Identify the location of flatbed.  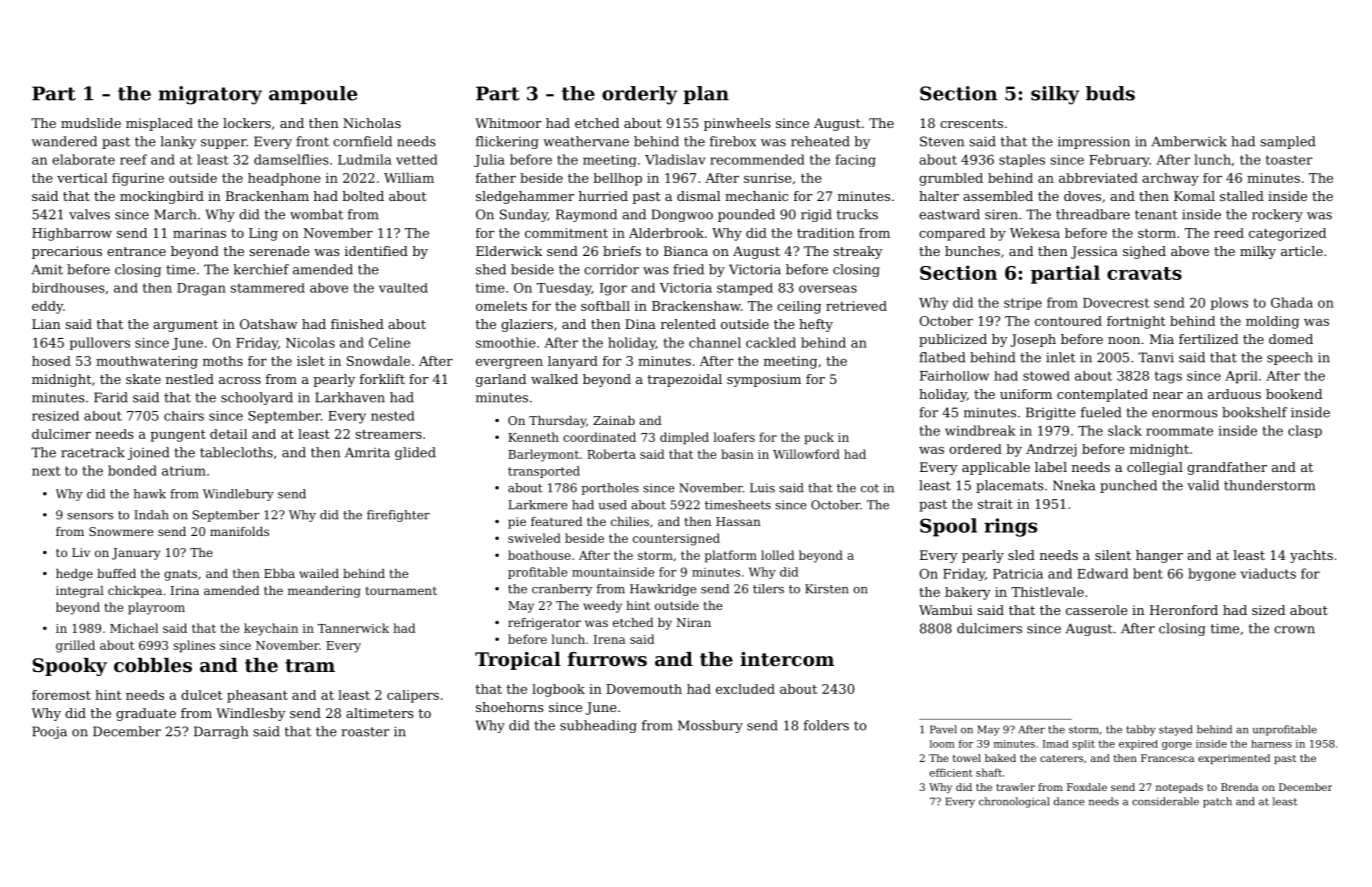
(942, 357).
